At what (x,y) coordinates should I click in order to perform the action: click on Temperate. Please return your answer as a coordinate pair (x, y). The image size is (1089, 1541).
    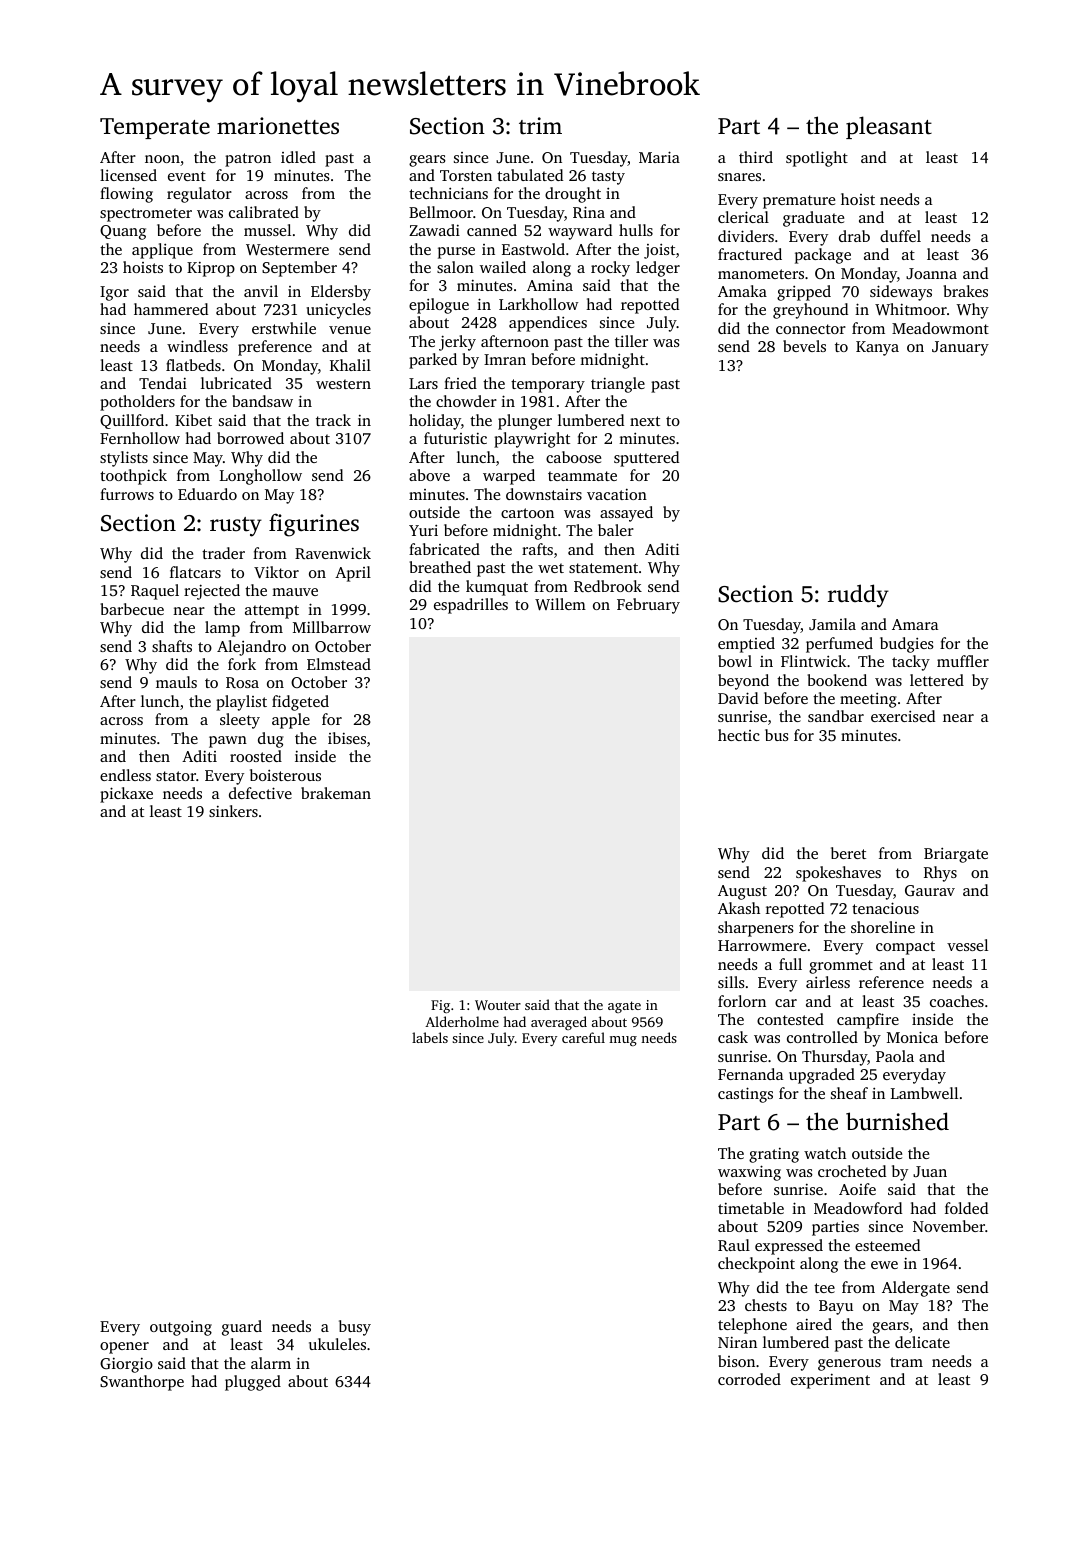
    Looking at the image, I should click on (155, 128).
